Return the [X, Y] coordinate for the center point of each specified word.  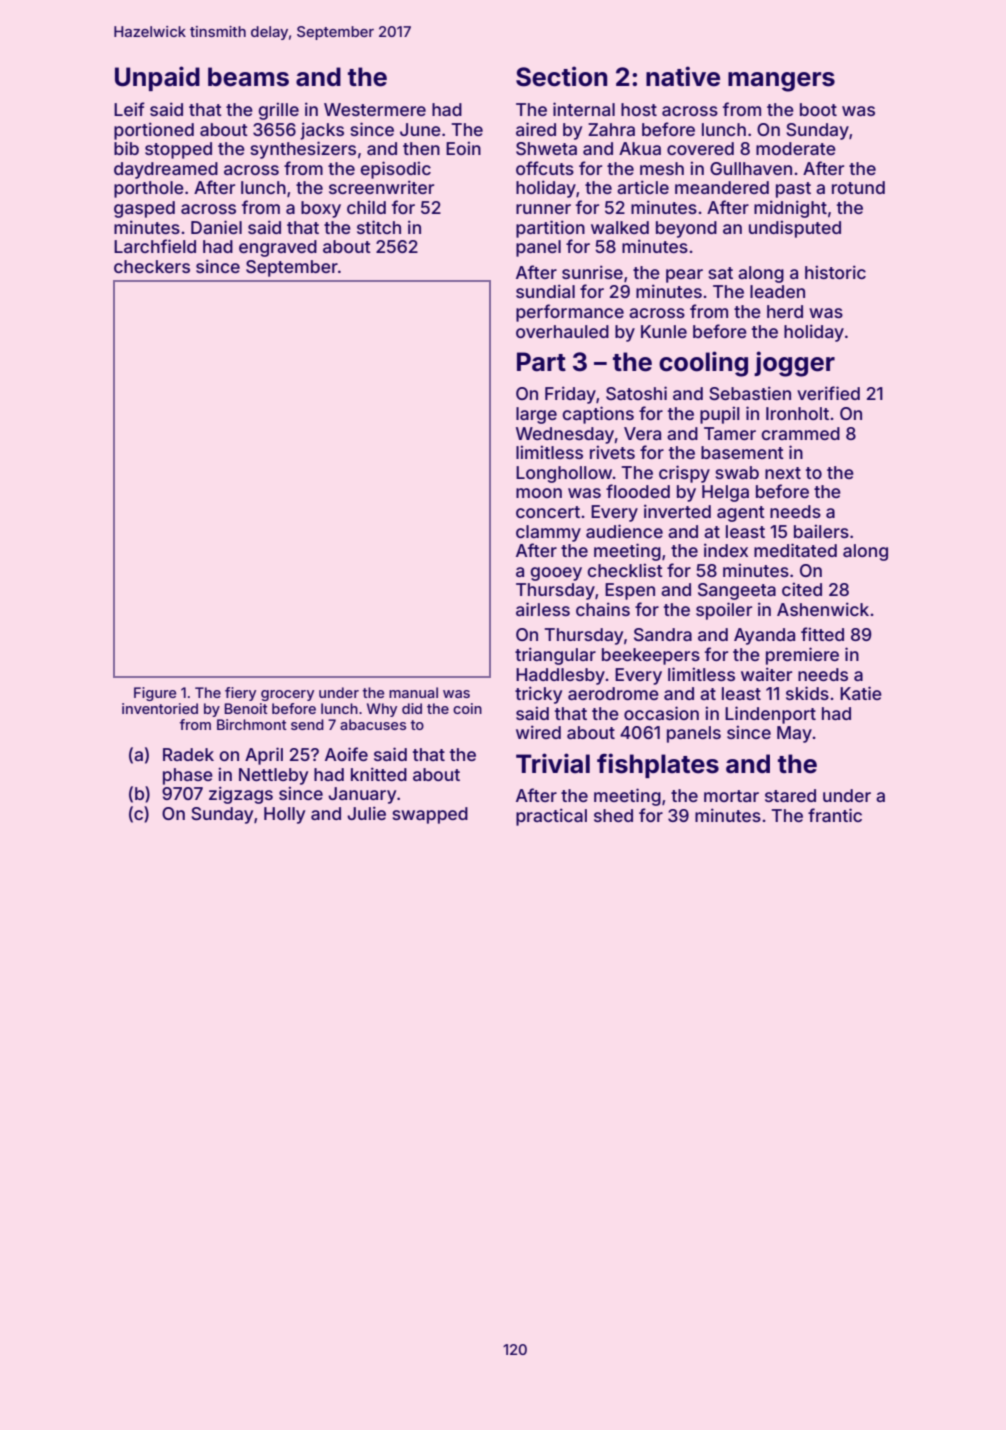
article [643, 187]
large [536, 415]
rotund [858, 187]
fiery [240, 694]
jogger [794, 364]
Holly [284, 815]
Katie [861, 693]
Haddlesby [560, 676]
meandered [722, 187]
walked [620, 227]
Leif [129, 109]
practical [551, 817]
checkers [152, 266]
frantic [835, 815]
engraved [278, 248]
